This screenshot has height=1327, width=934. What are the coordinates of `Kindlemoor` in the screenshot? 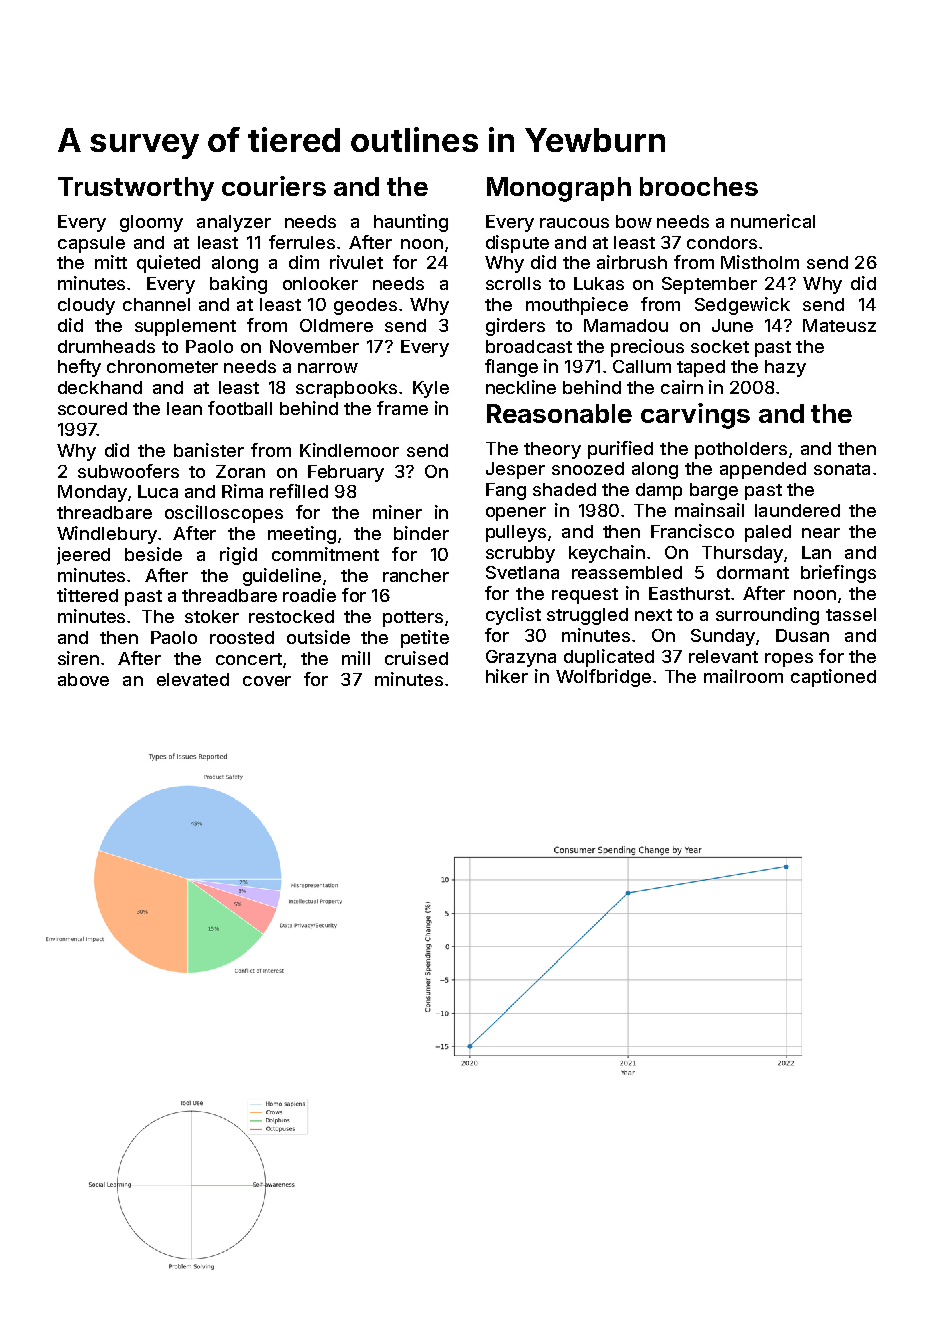 It's located at (349, 450).
